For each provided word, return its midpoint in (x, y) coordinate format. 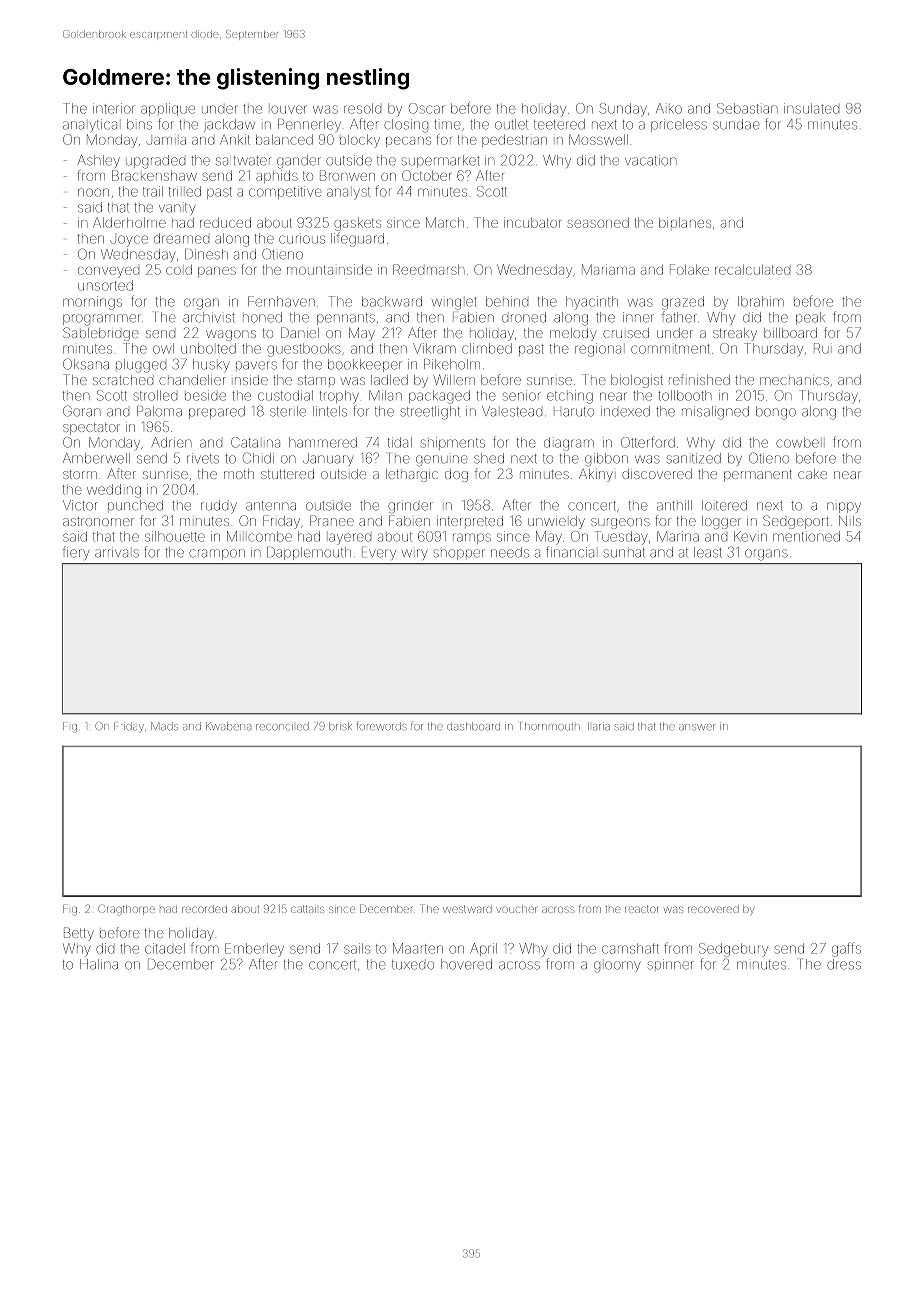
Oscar (427, 108)
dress (844, 964)
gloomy (617, 967)
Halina (99, 964)
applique (168, 109)
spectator (91, 429)
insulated (811, 108)
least (708, 552)
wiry (414, 554)
